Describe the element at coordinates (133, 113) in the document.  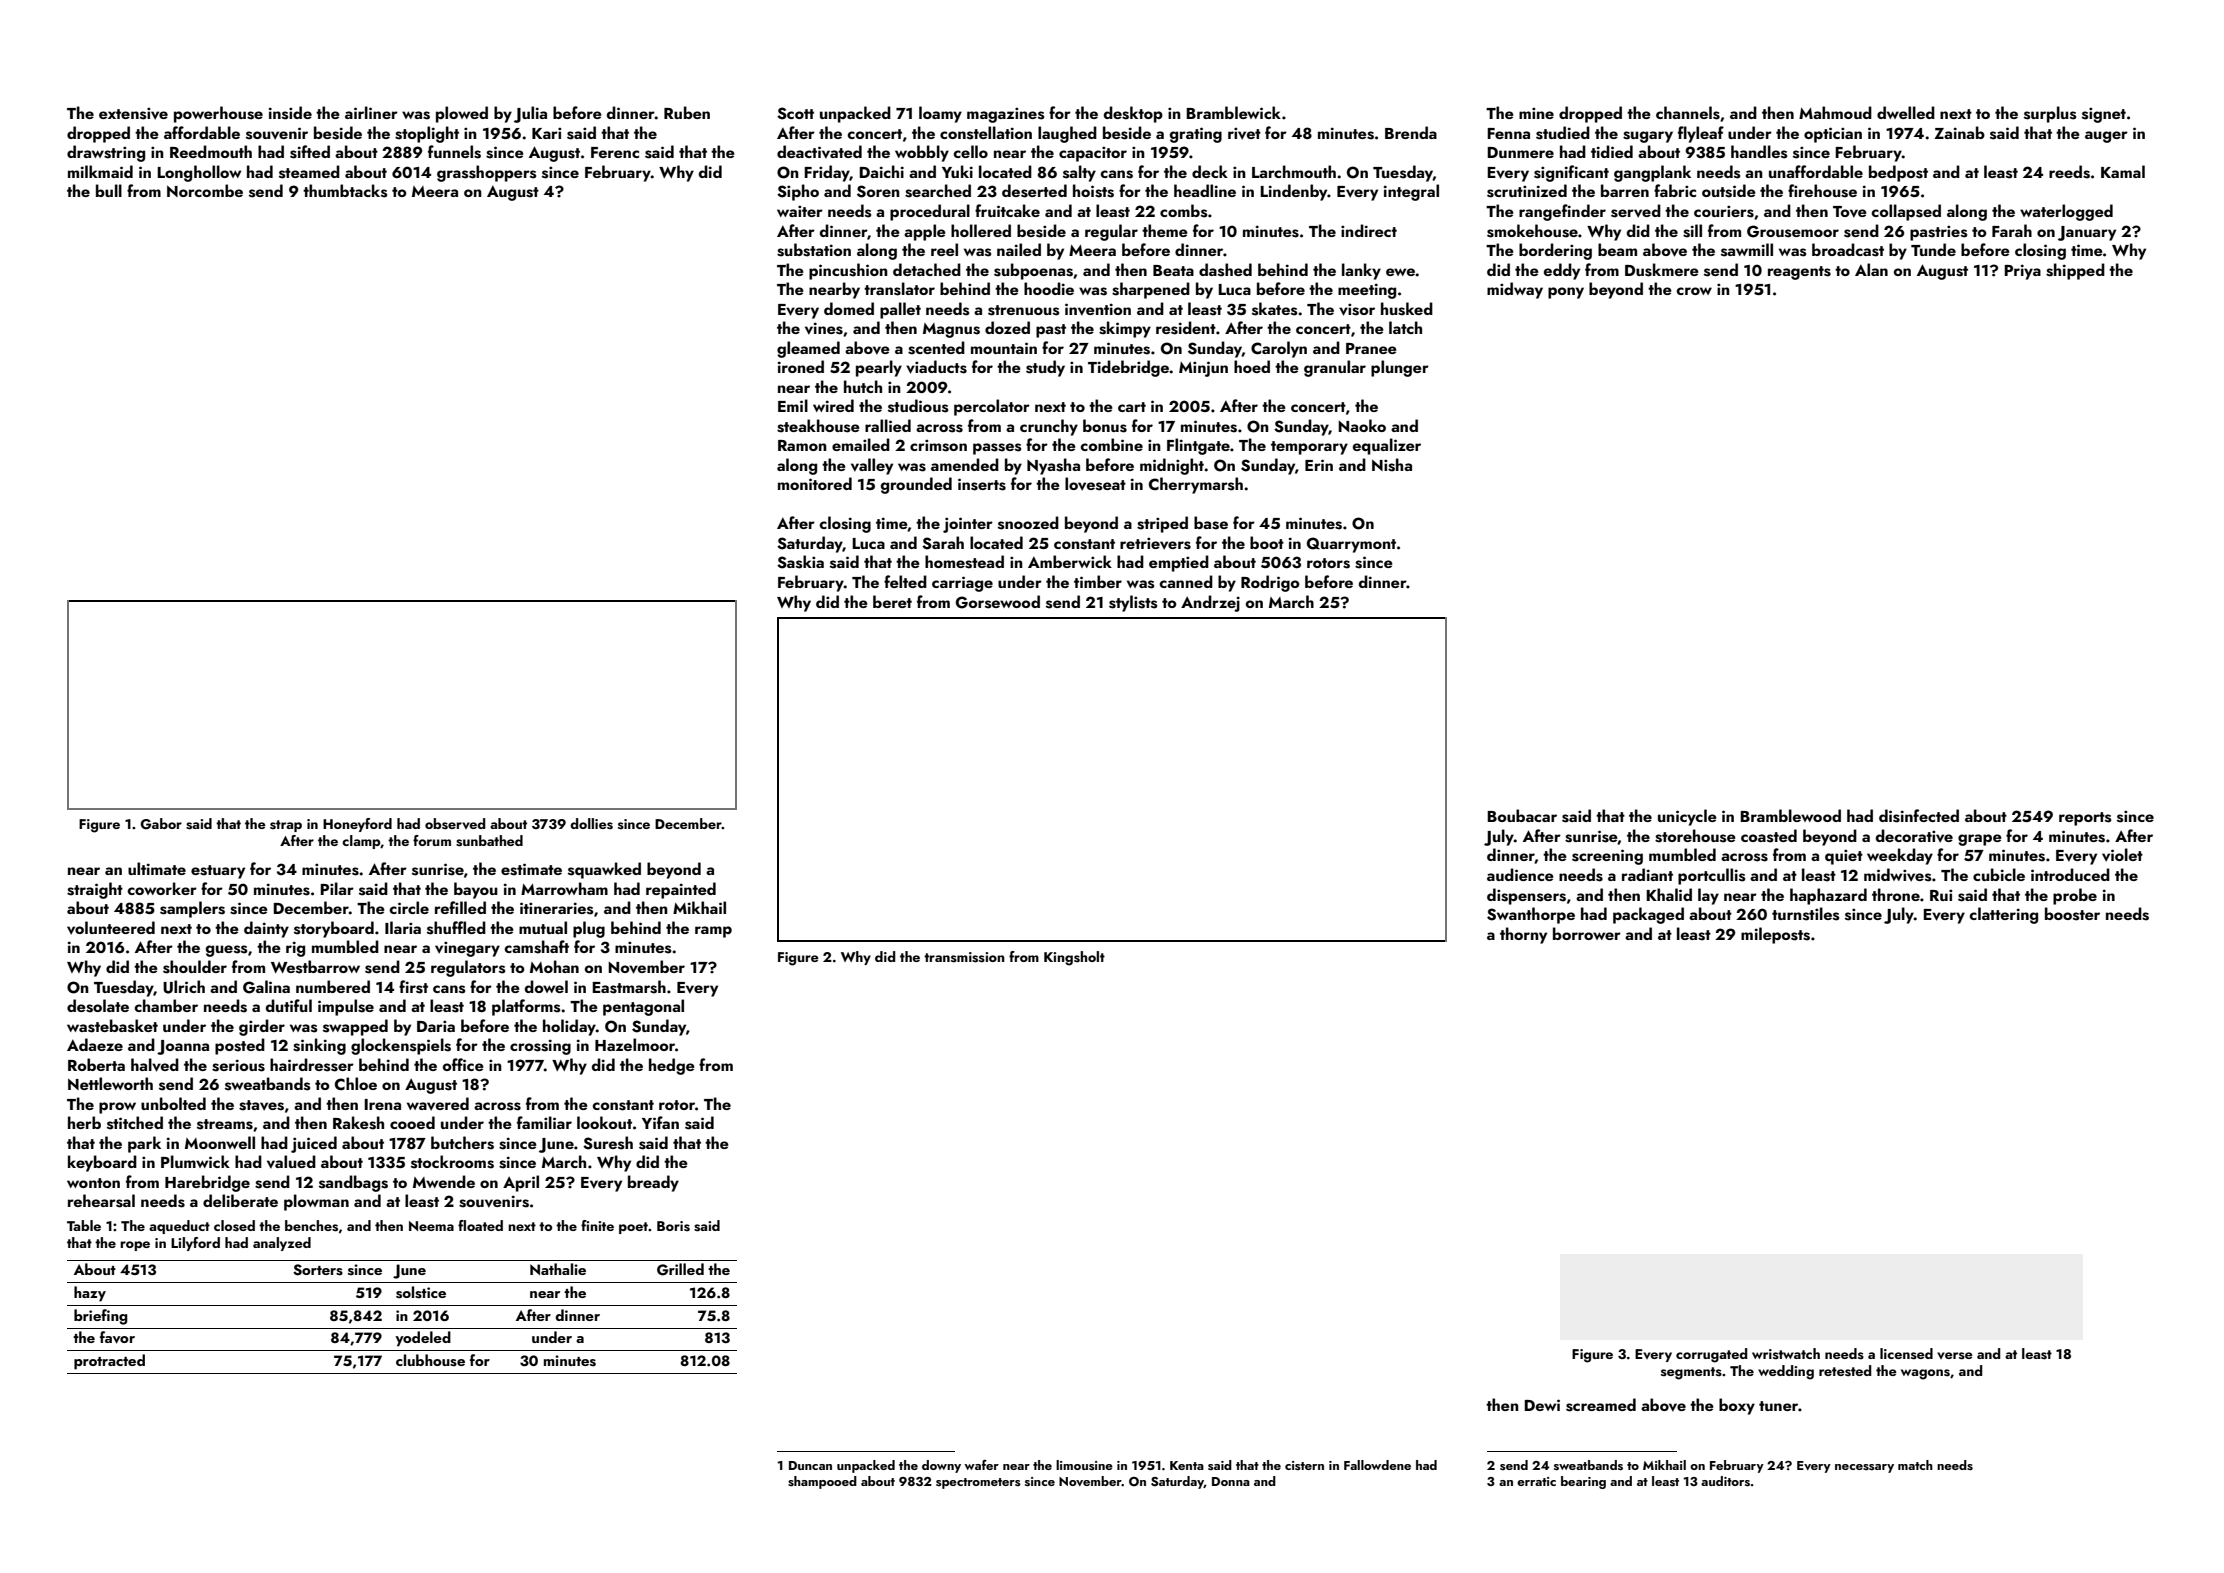
I see `extensive` at that location.
